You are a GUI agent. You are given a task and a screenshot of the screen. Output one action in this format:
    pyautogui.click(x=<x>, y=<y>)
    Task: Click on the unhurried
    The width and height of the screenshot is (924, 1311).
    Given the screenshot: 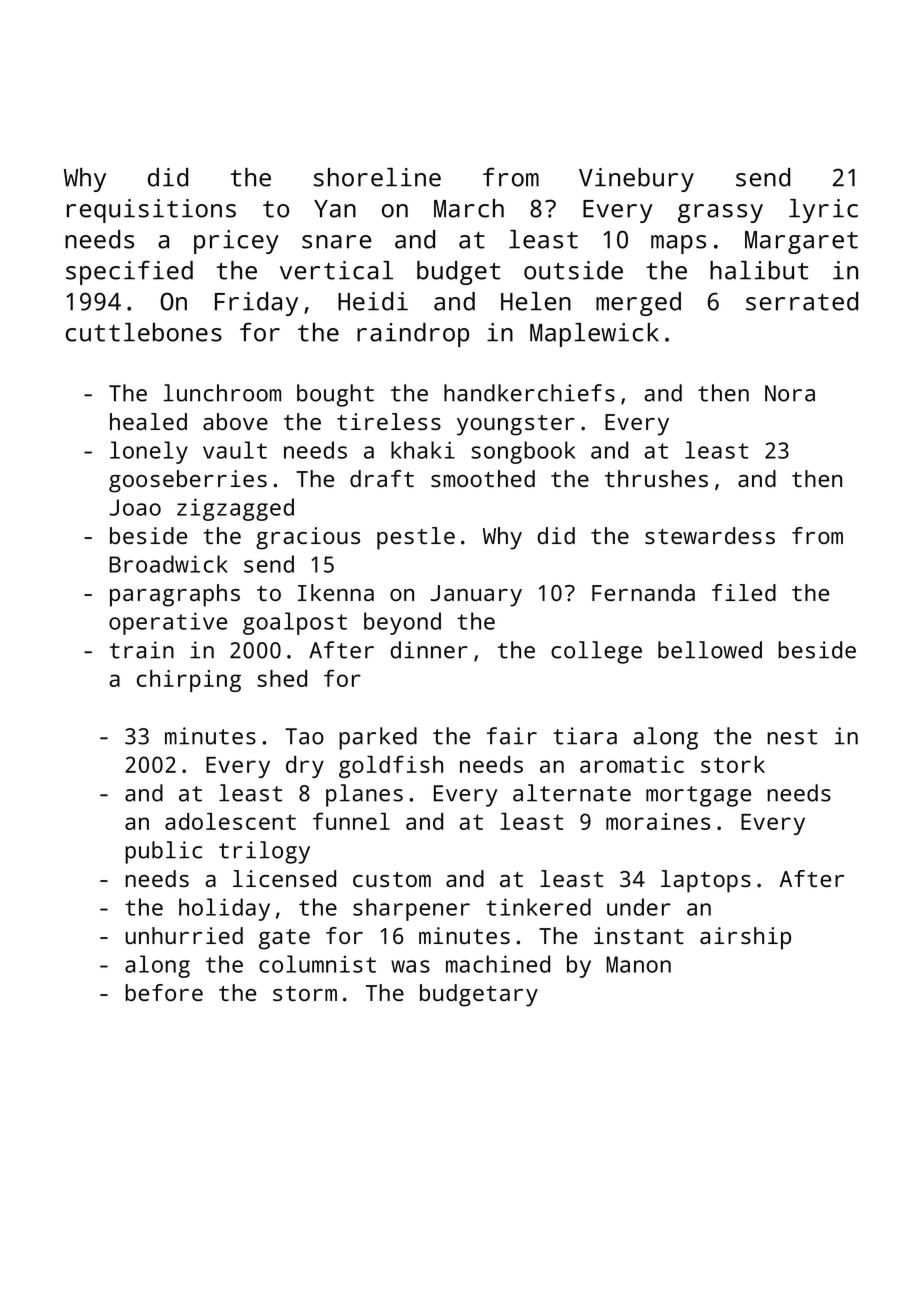 What is the action you would take?
    pyautogui.click(x=184, y=935)
